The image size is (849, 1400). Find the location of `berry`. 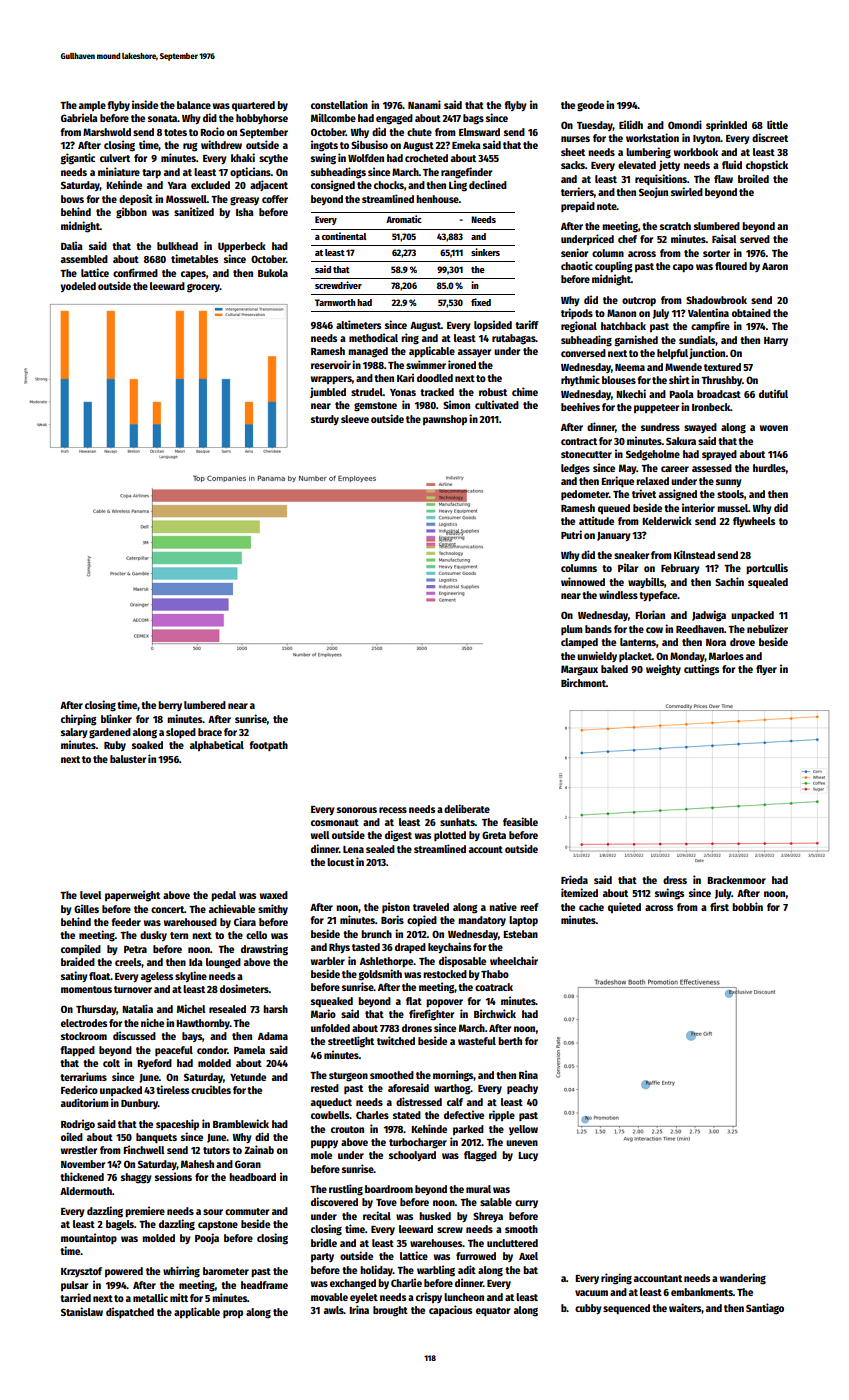

berry is located at coordinates (170, 706).
